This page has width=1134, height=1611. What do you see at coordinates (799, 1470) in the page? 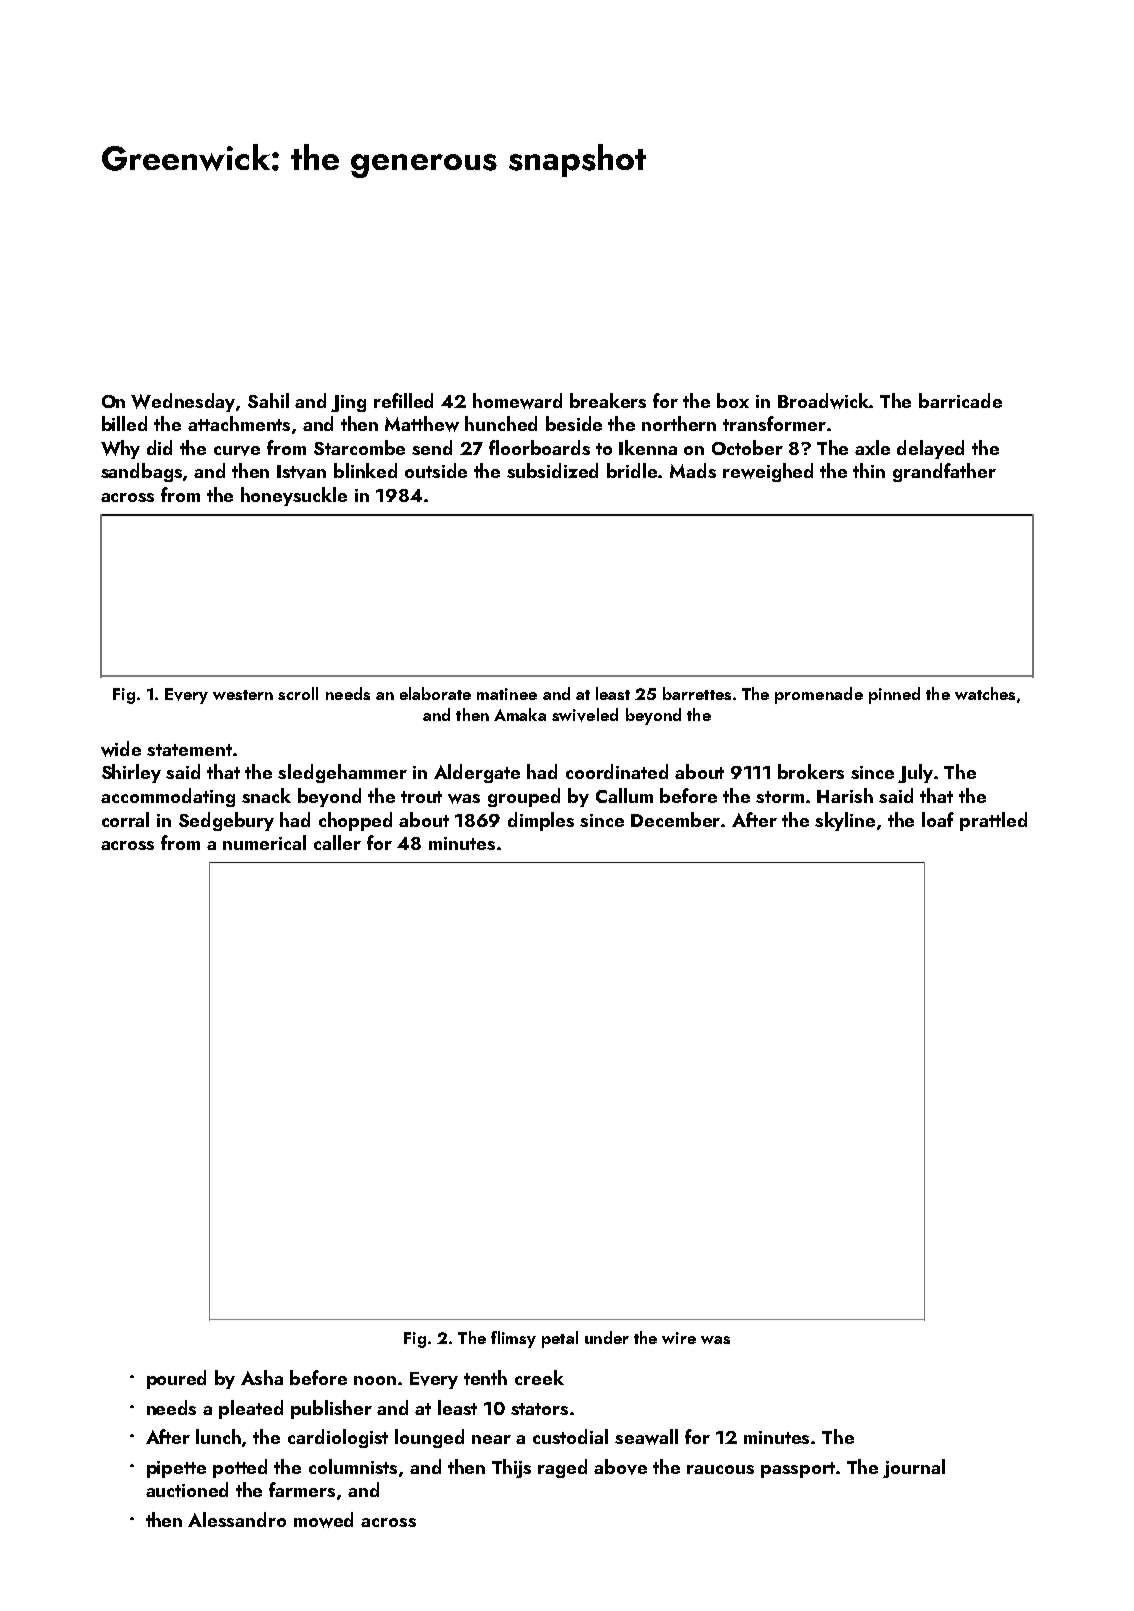
I see `passport` at bounding box center [799, 1470].
